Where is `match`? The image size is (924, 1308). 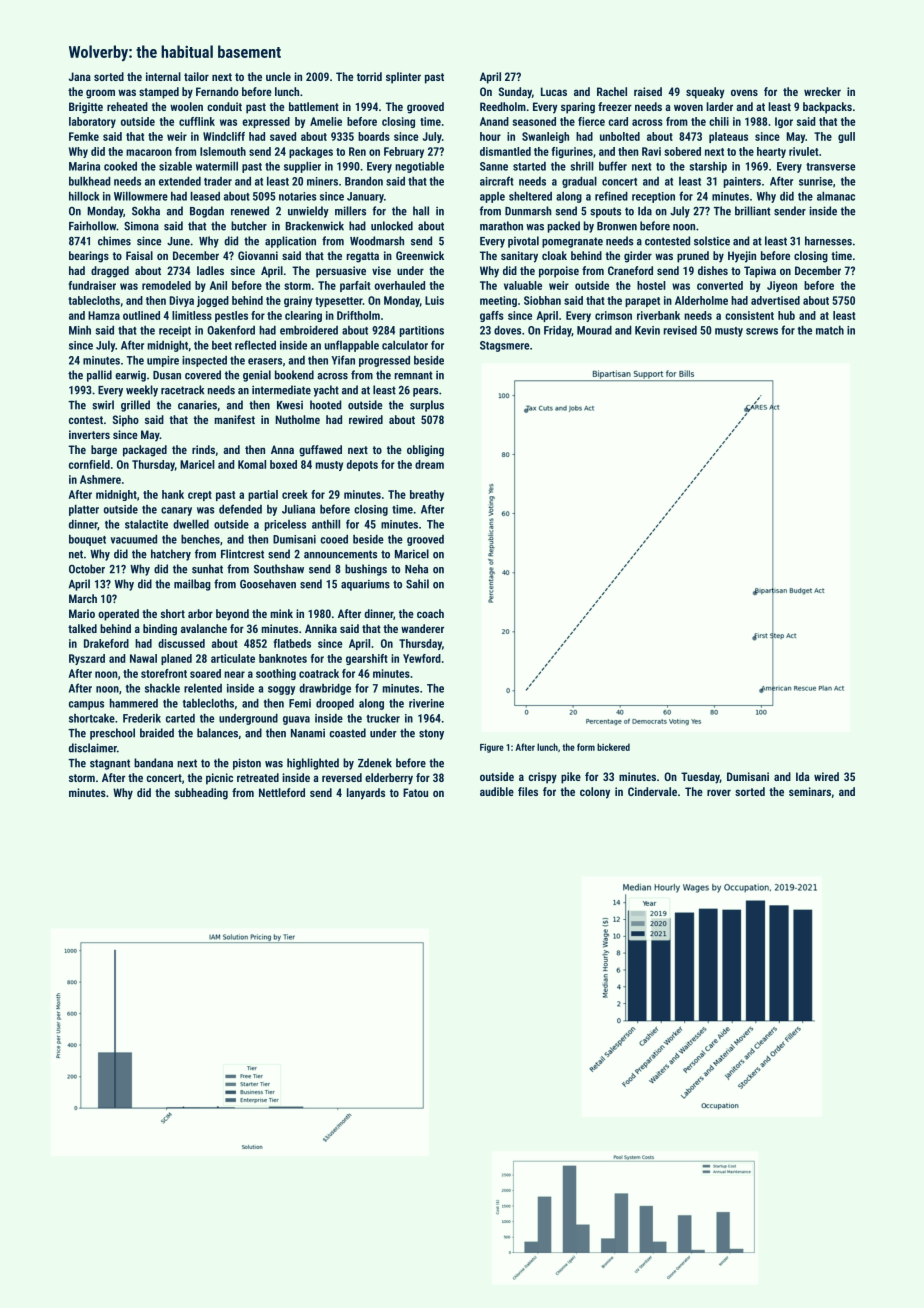 match is located at coordinates (830, 330).
